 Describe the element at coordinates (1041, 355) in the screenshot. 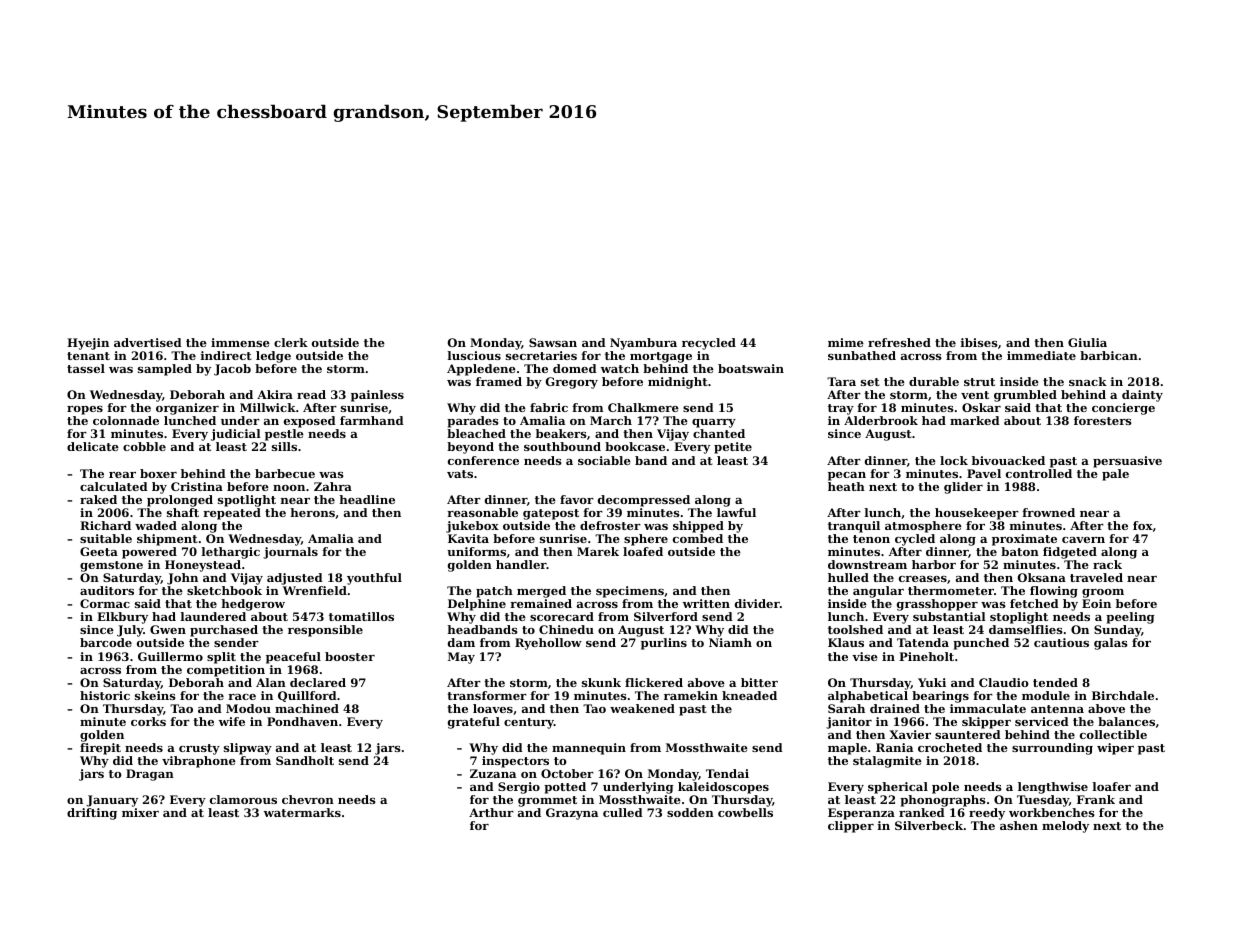

I see `immediate` at that location.
